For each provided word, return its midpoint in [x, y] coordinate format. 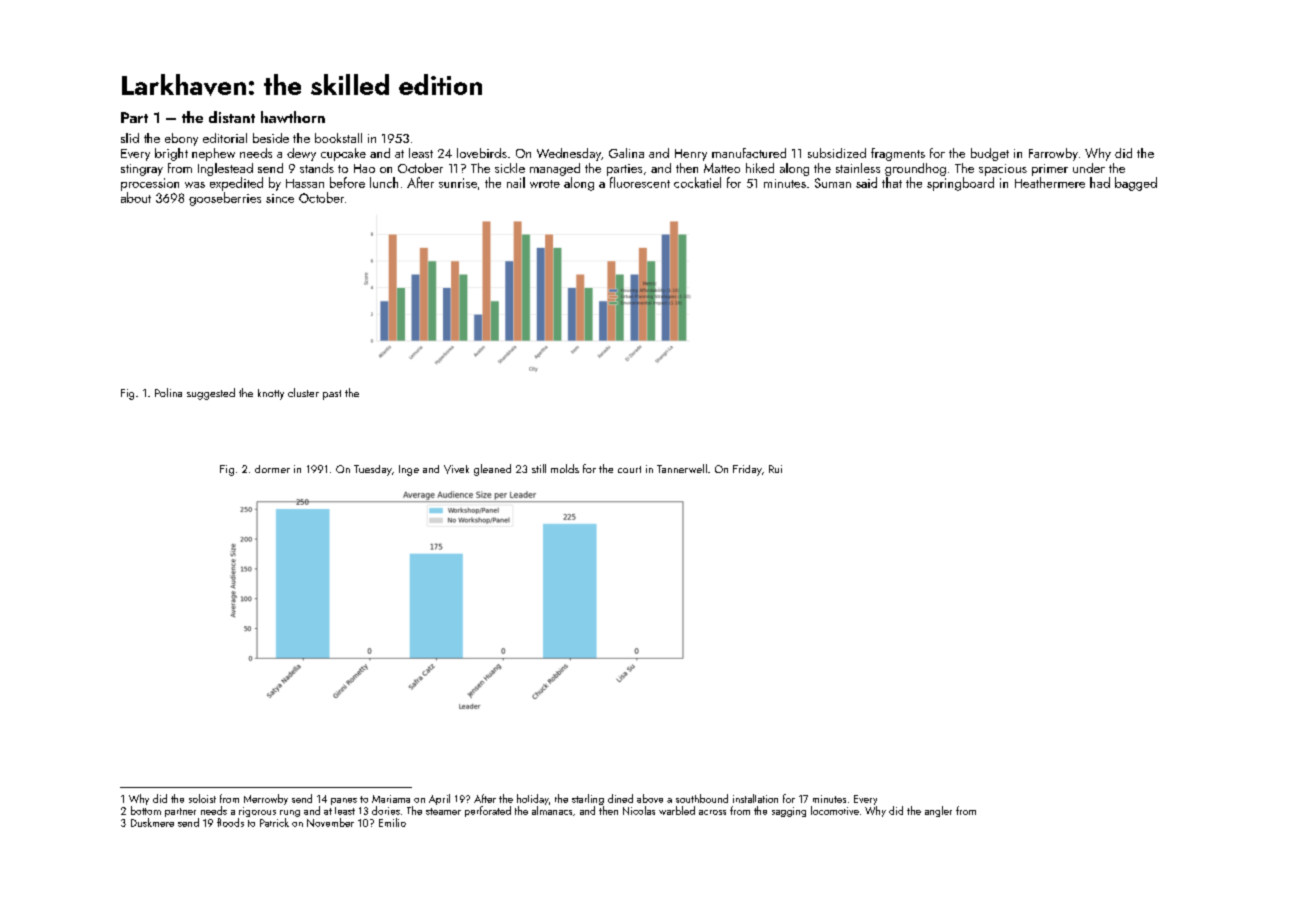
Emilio [392, 822]
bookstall [338, 138]
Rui [775, 469]
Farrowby [1053, 154]
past [332, 395]
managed [555, 169]
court [629, 469]
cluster [303, 392]
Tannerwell [682, 468]
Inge [409, 470]
